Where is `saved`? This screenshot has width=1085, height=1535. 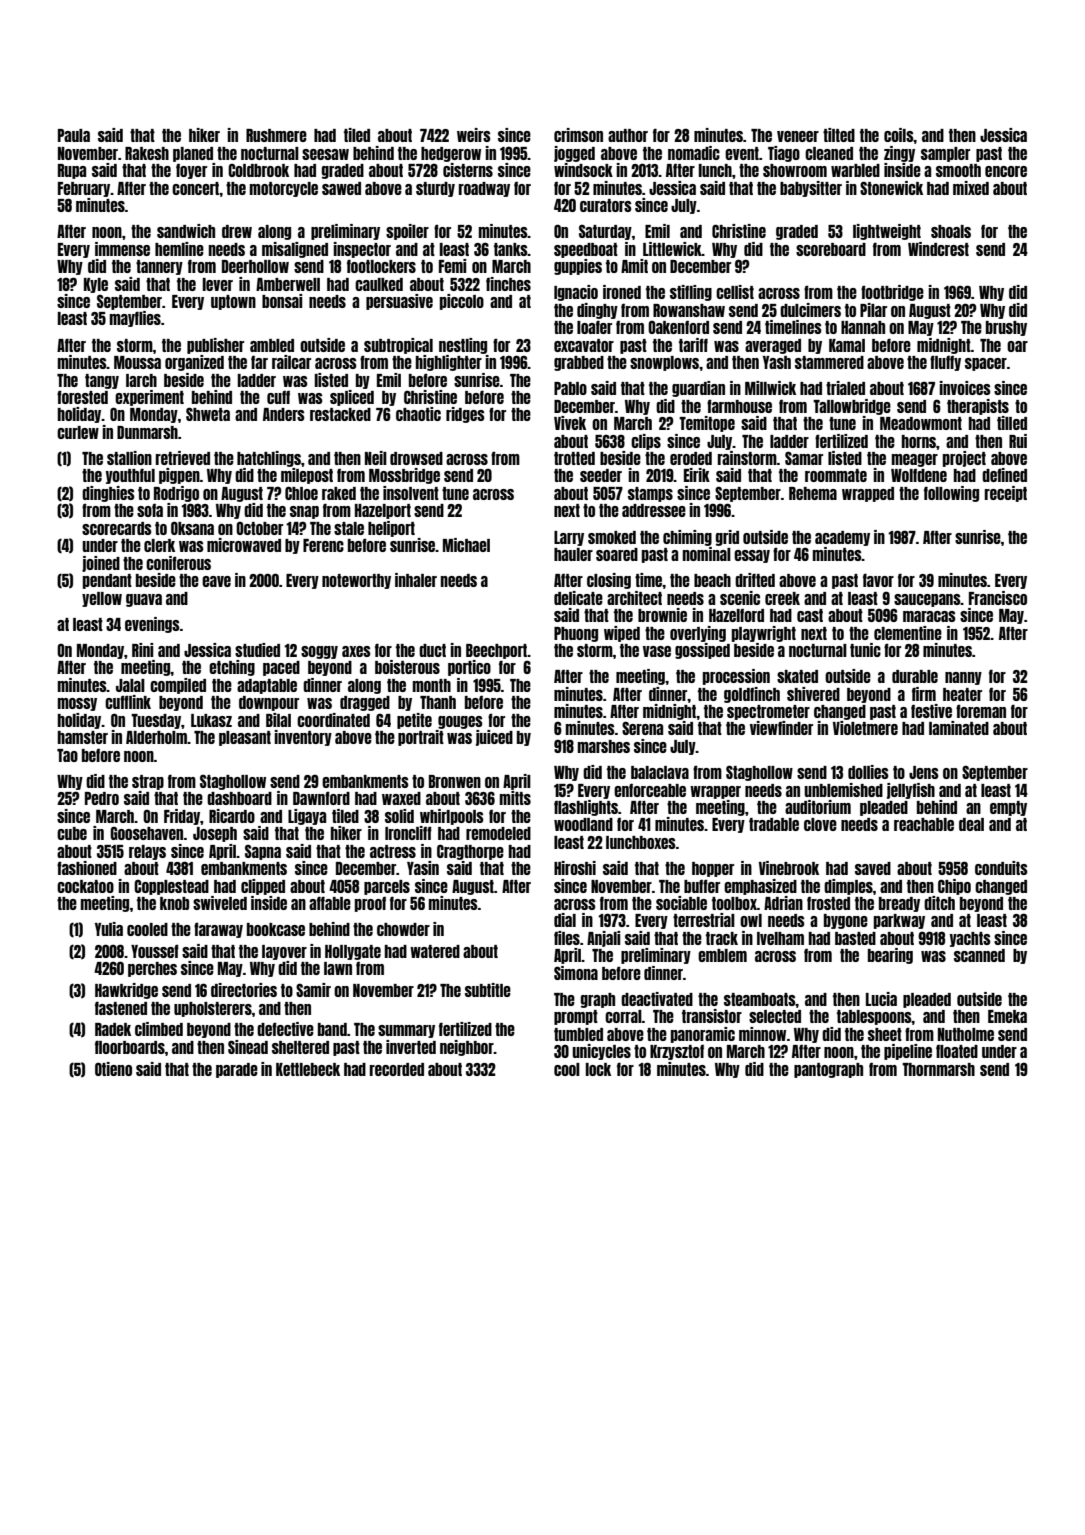
saved is located at coordinates (873, 868).
